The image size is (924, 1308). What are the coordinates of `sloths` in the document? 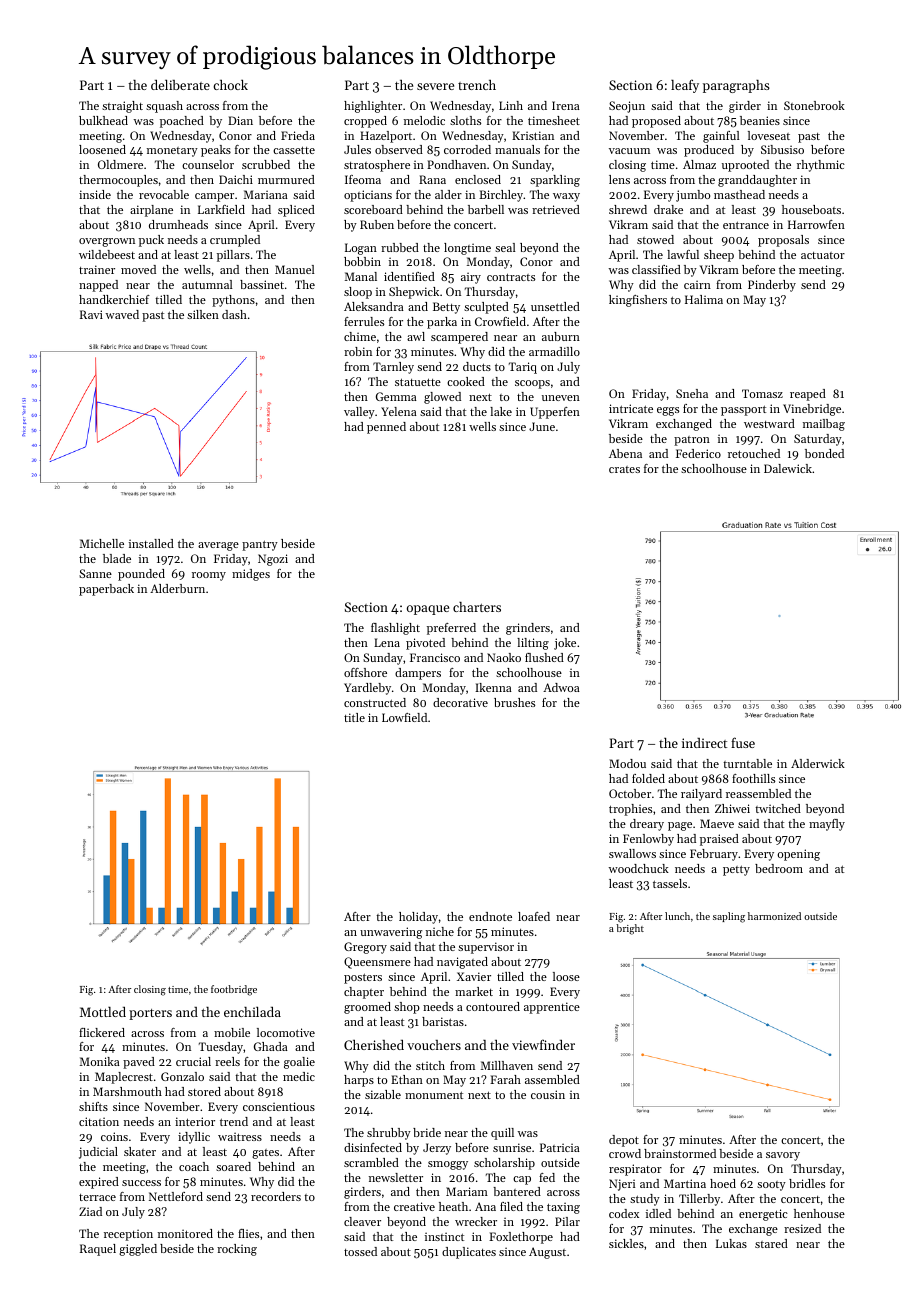 It's located at (465, 120).
